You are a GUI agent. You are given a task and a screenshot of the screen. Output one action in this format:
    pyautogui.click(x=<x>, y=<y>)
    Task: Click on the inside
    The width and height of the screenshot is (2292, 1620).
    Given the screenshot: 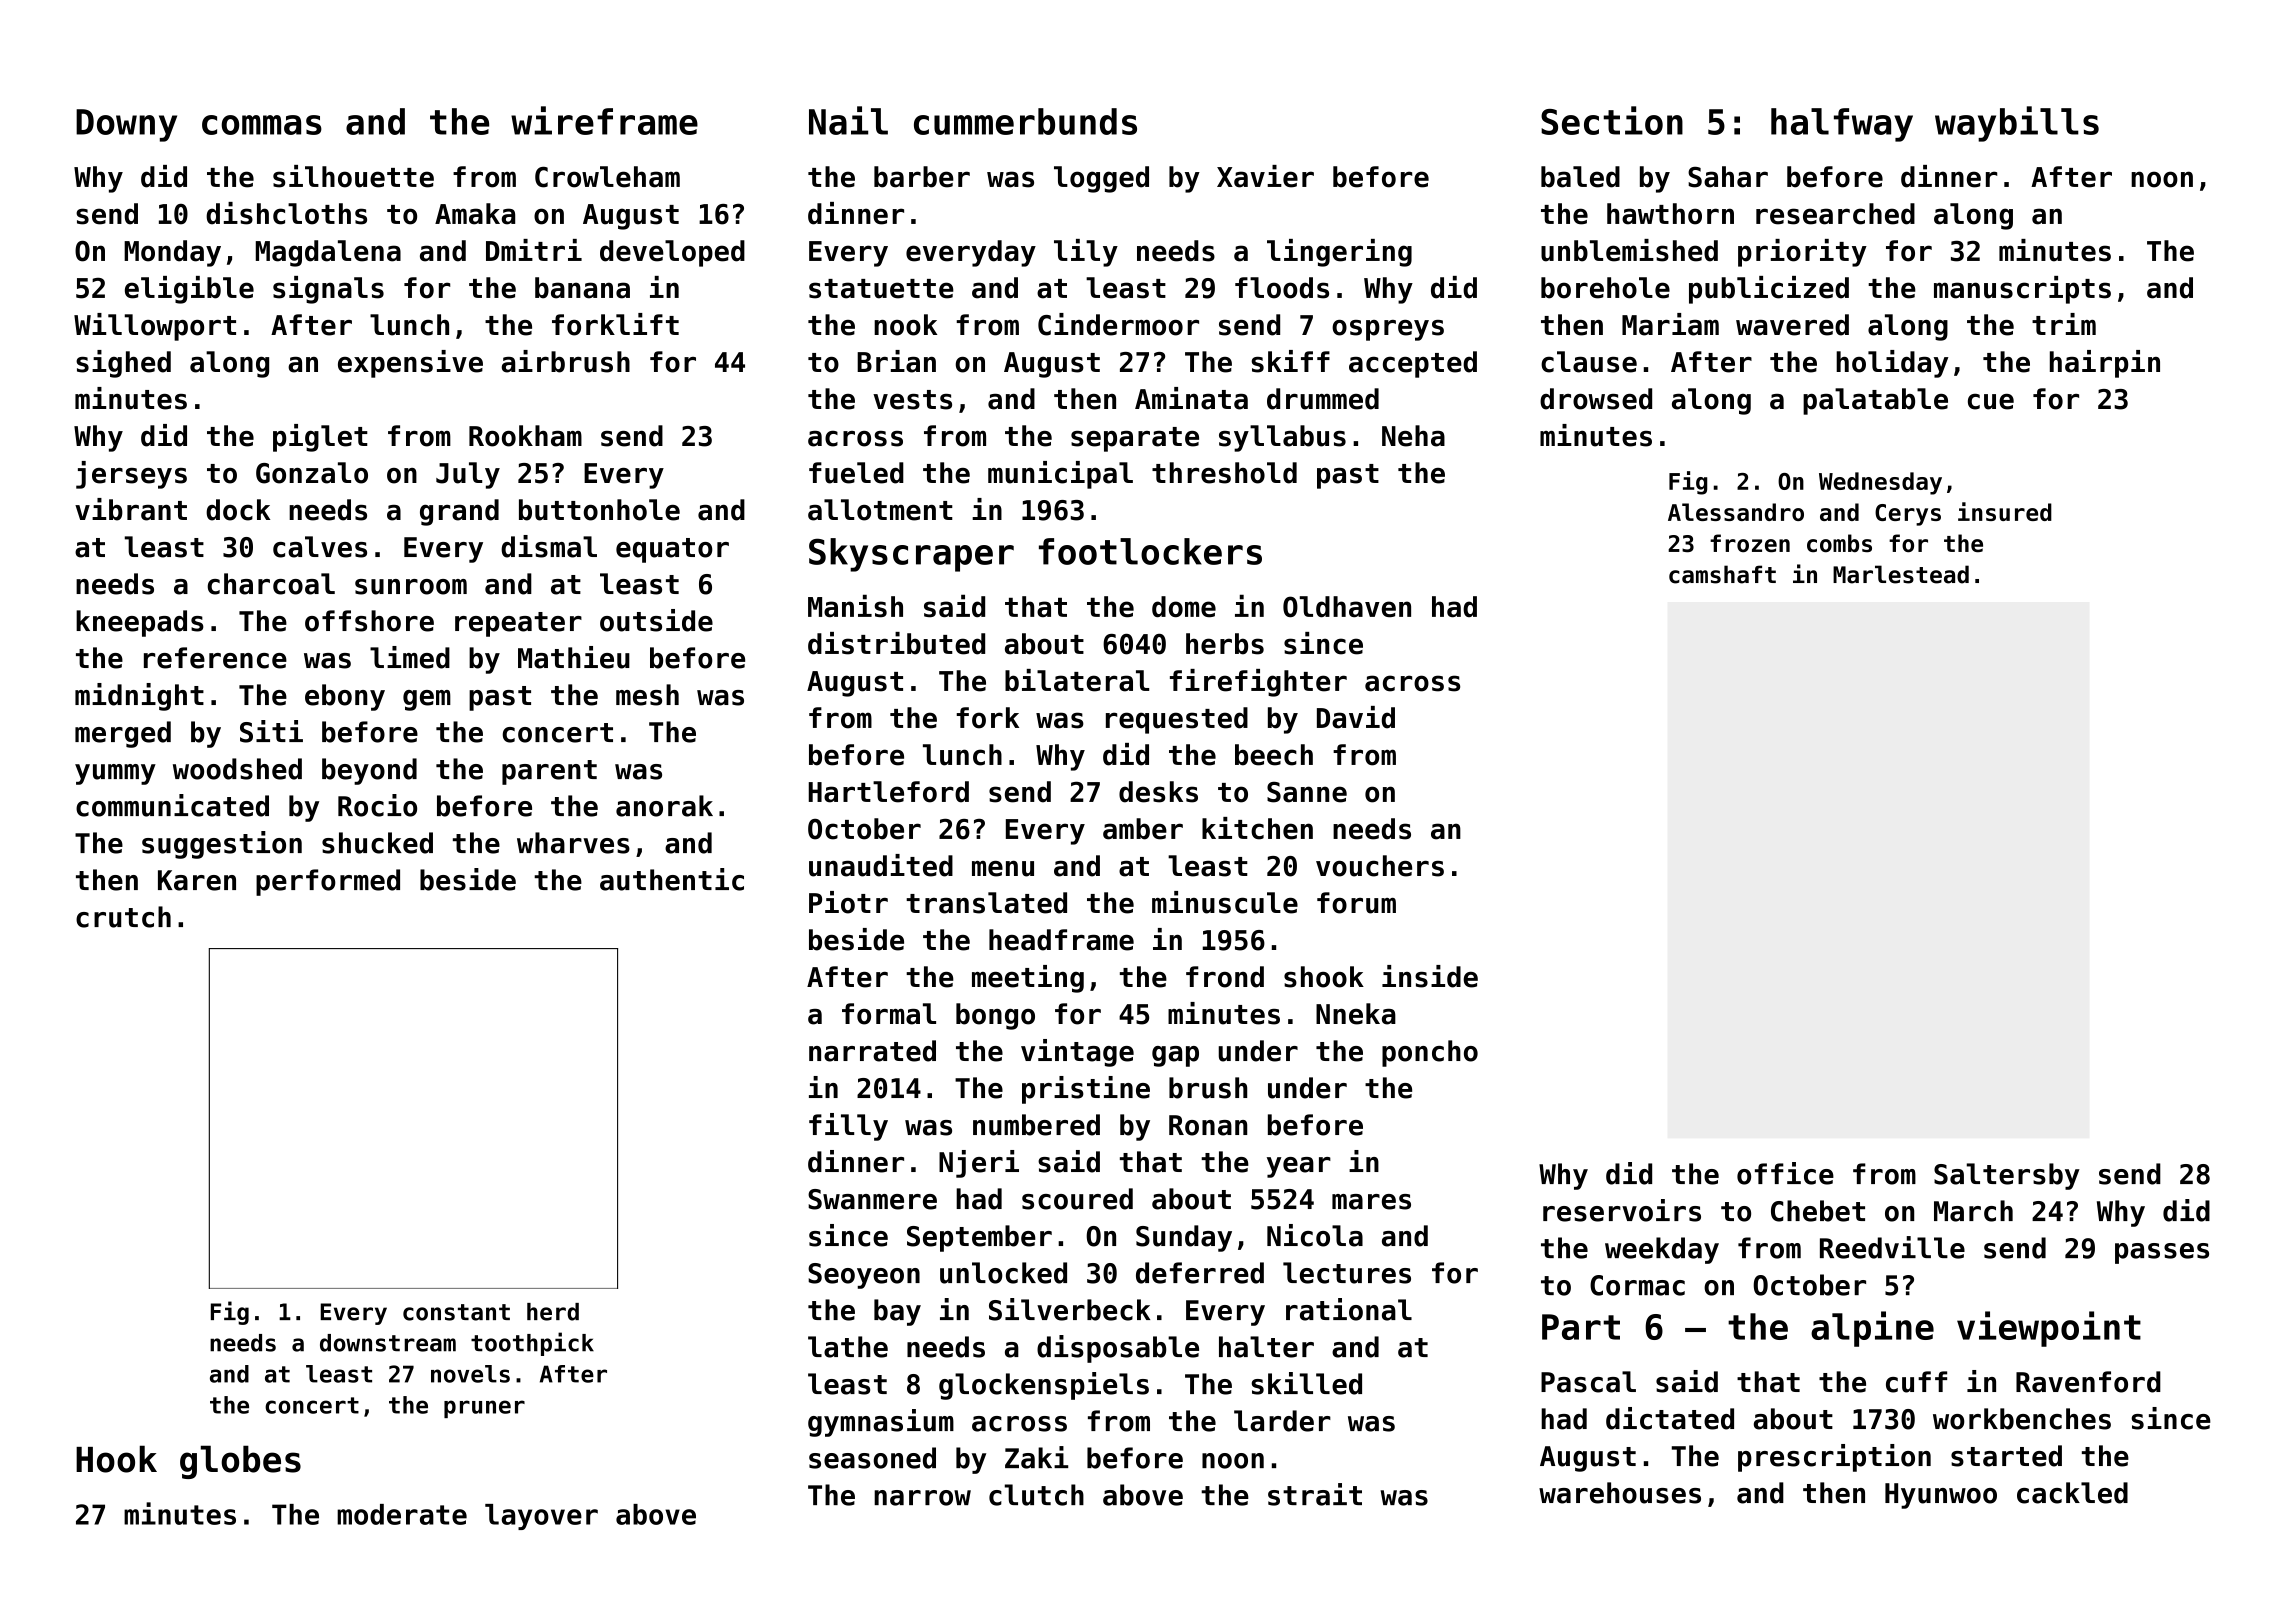 What is the action you would take?
    pyautogui.click(x=1430, y=976)
